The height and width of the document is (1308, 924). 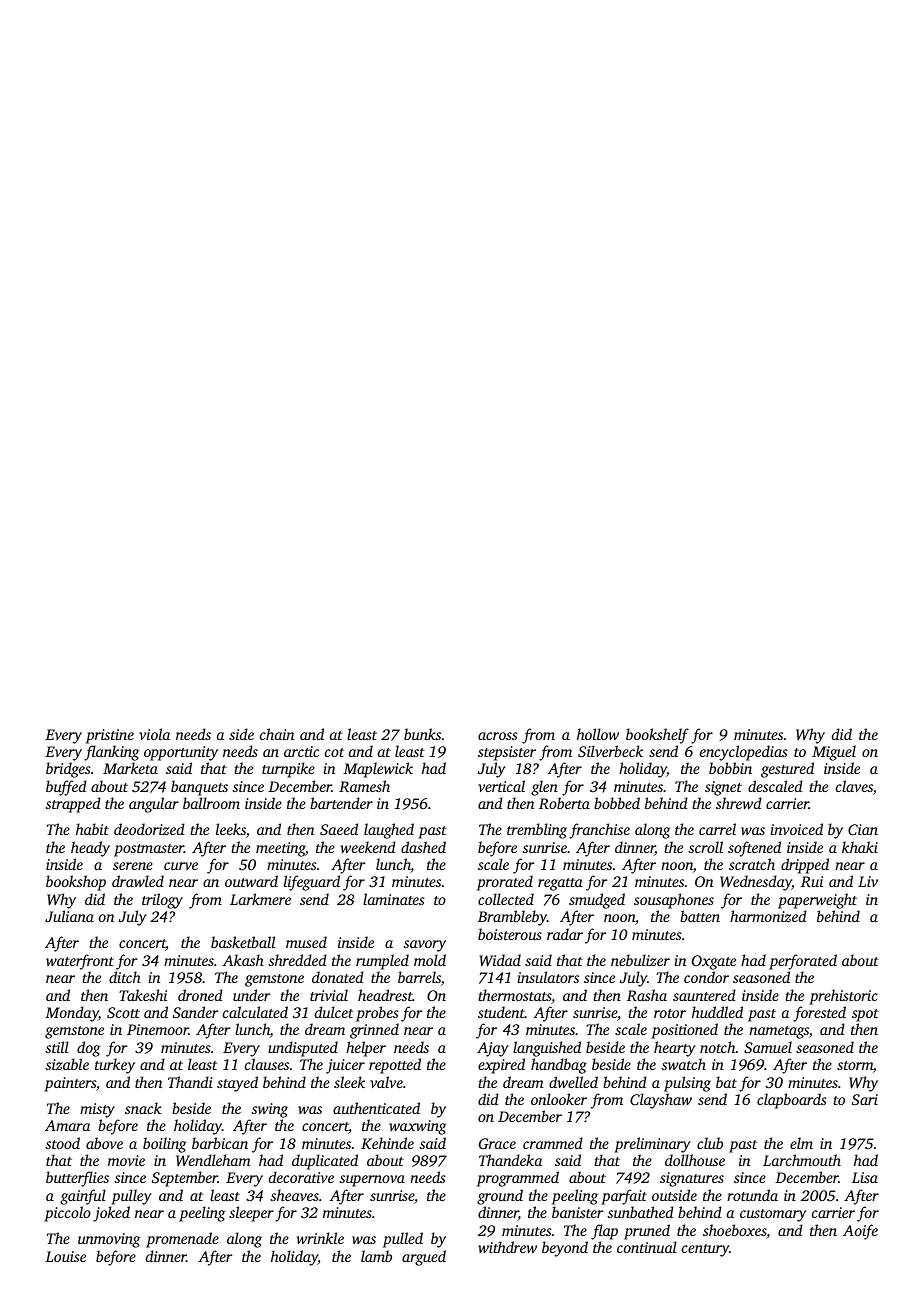 I want to click on bookshelf, so click(x=657, y=736).
